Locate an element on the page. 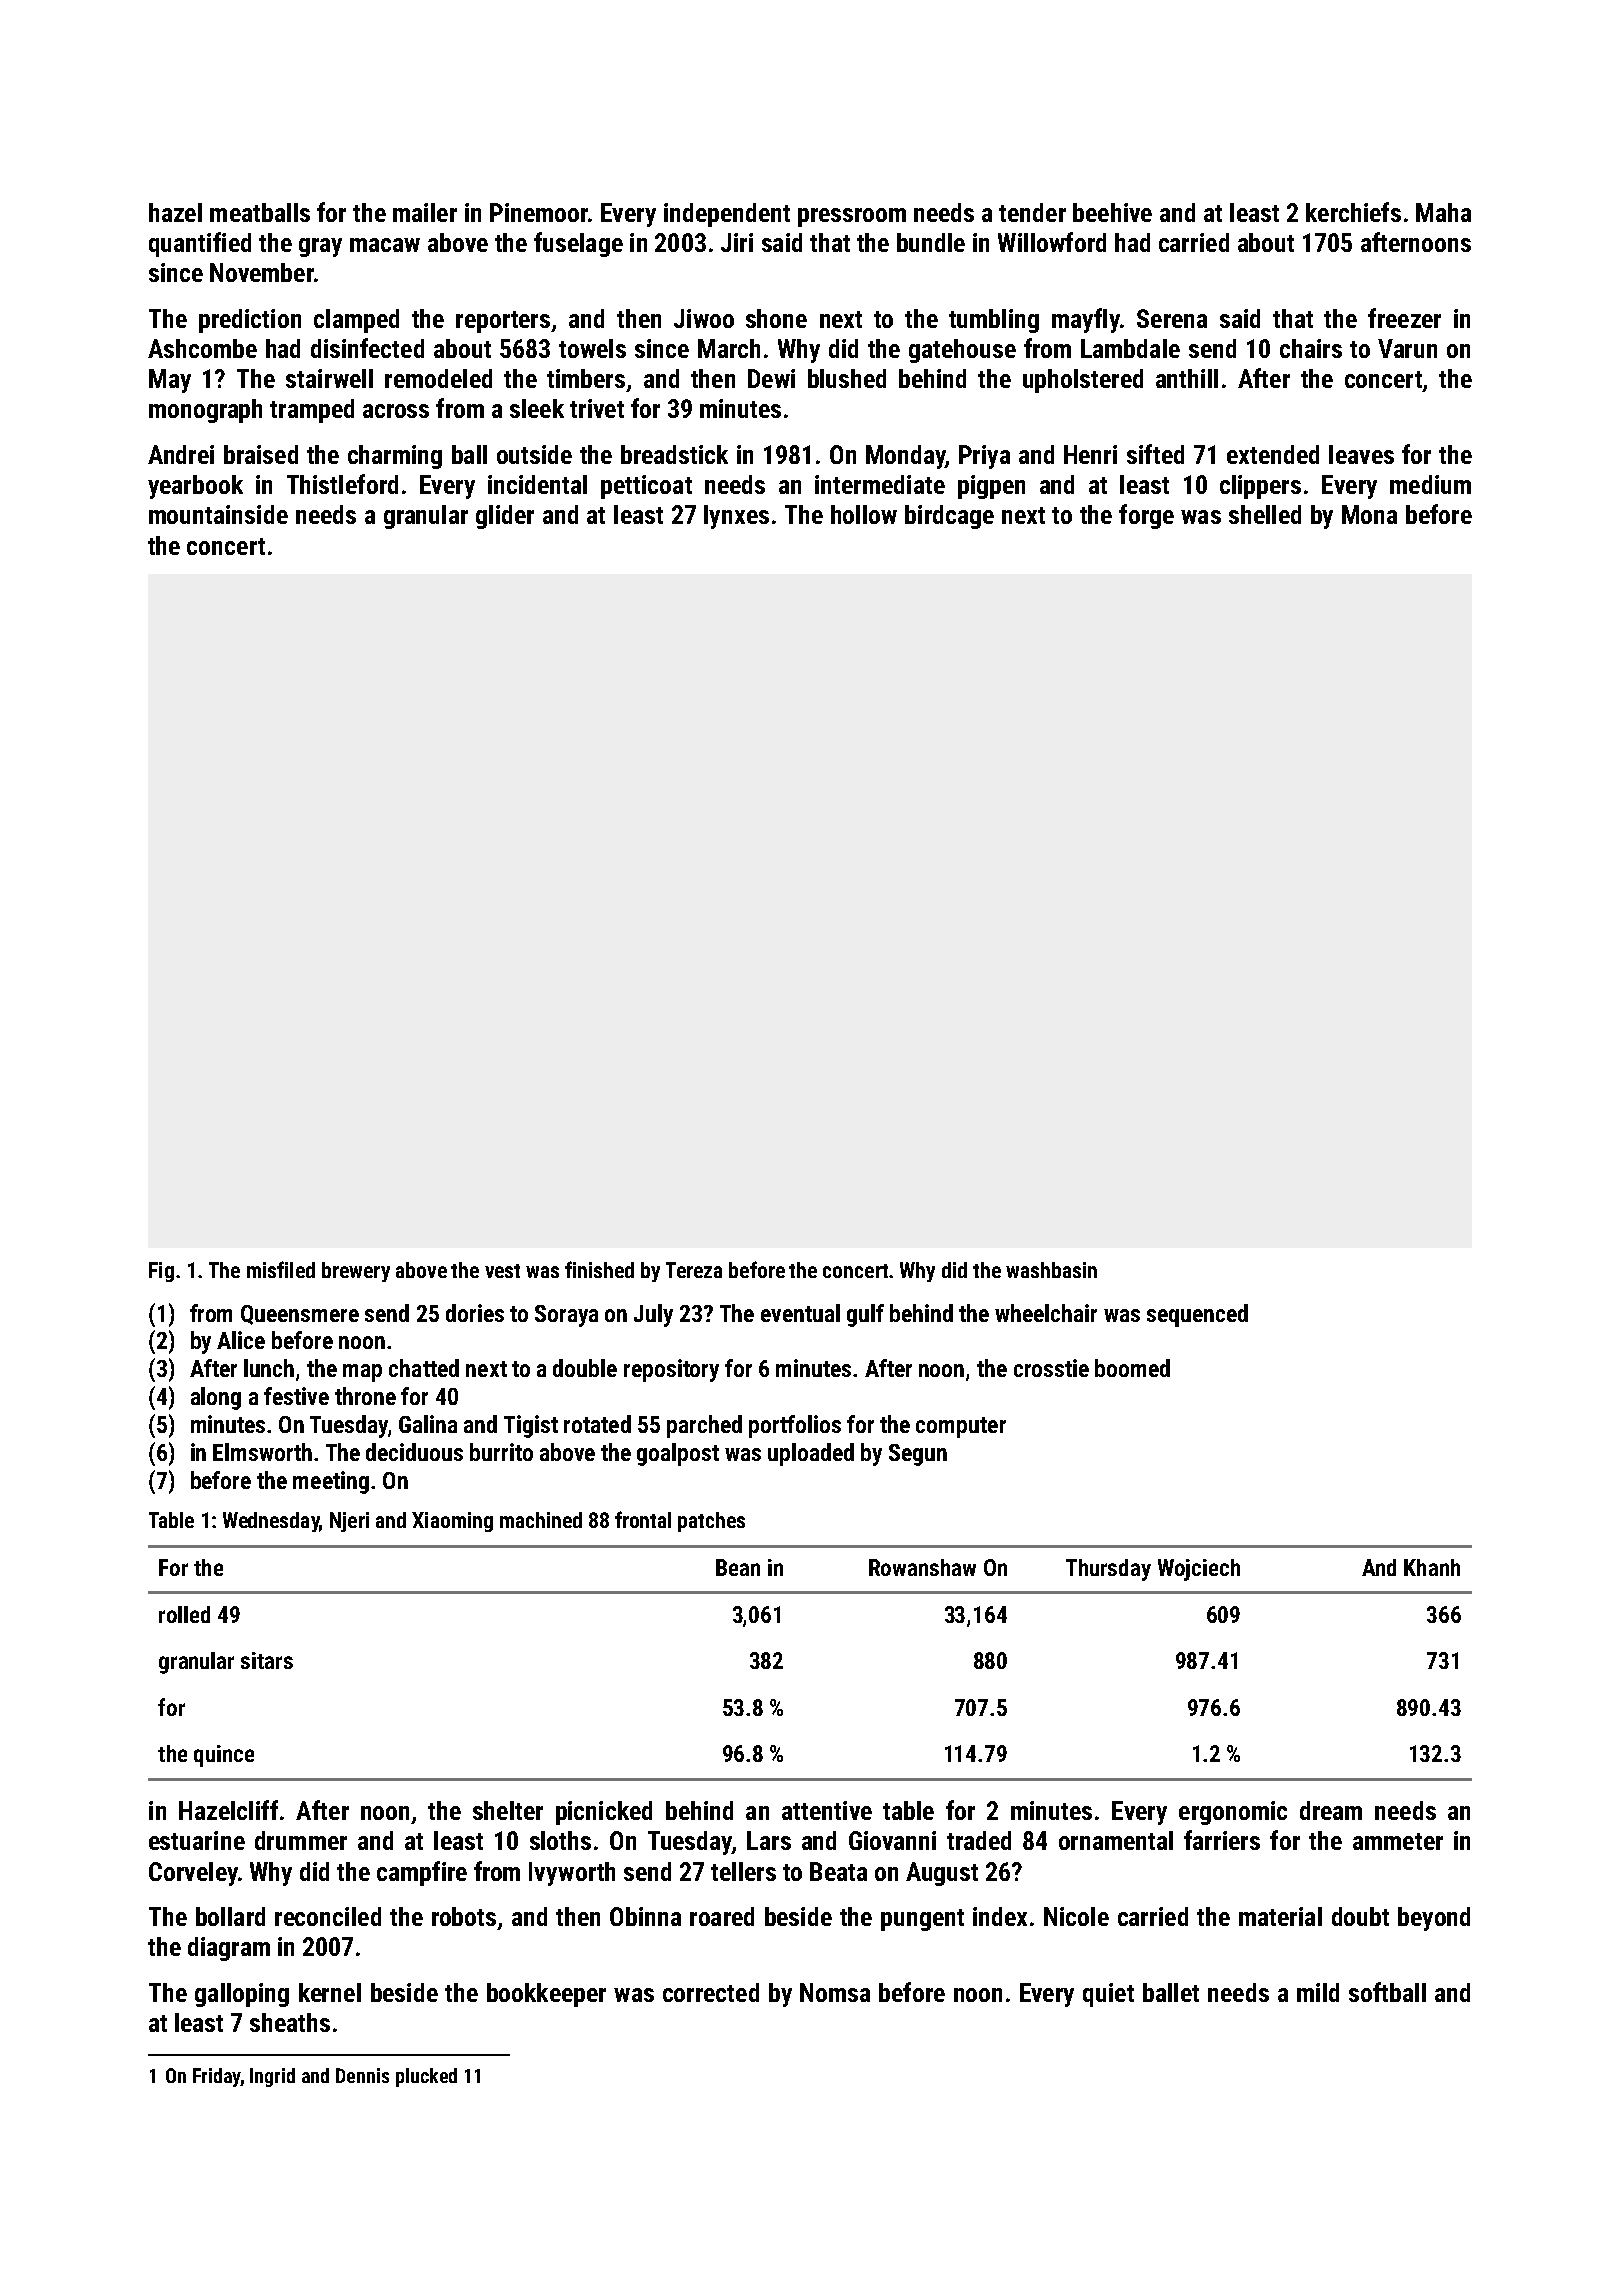  shelter is located at coordinates (508, 1810).
